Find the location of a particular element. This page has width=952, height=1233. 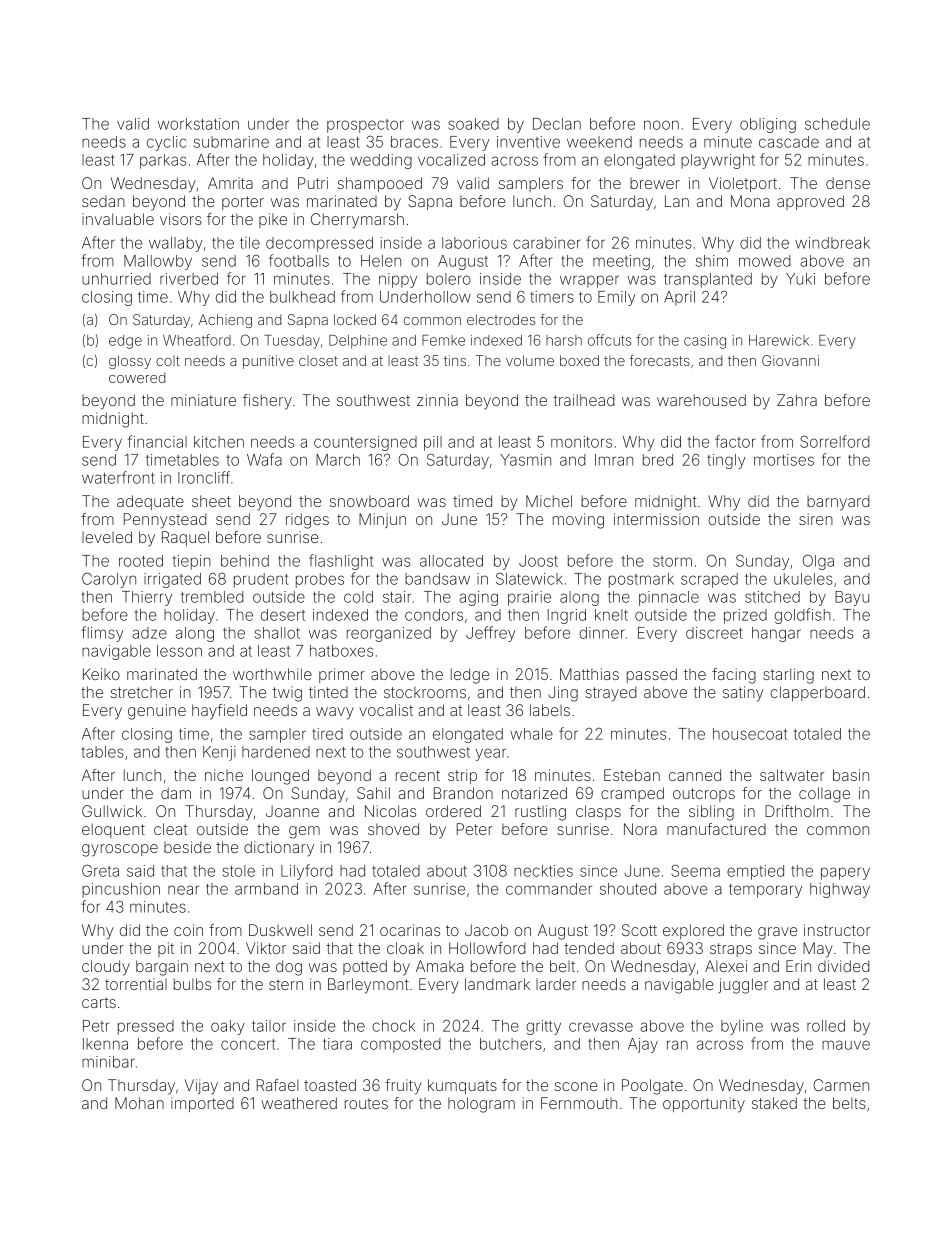

cyclic is located at coordinates (166, 143).
